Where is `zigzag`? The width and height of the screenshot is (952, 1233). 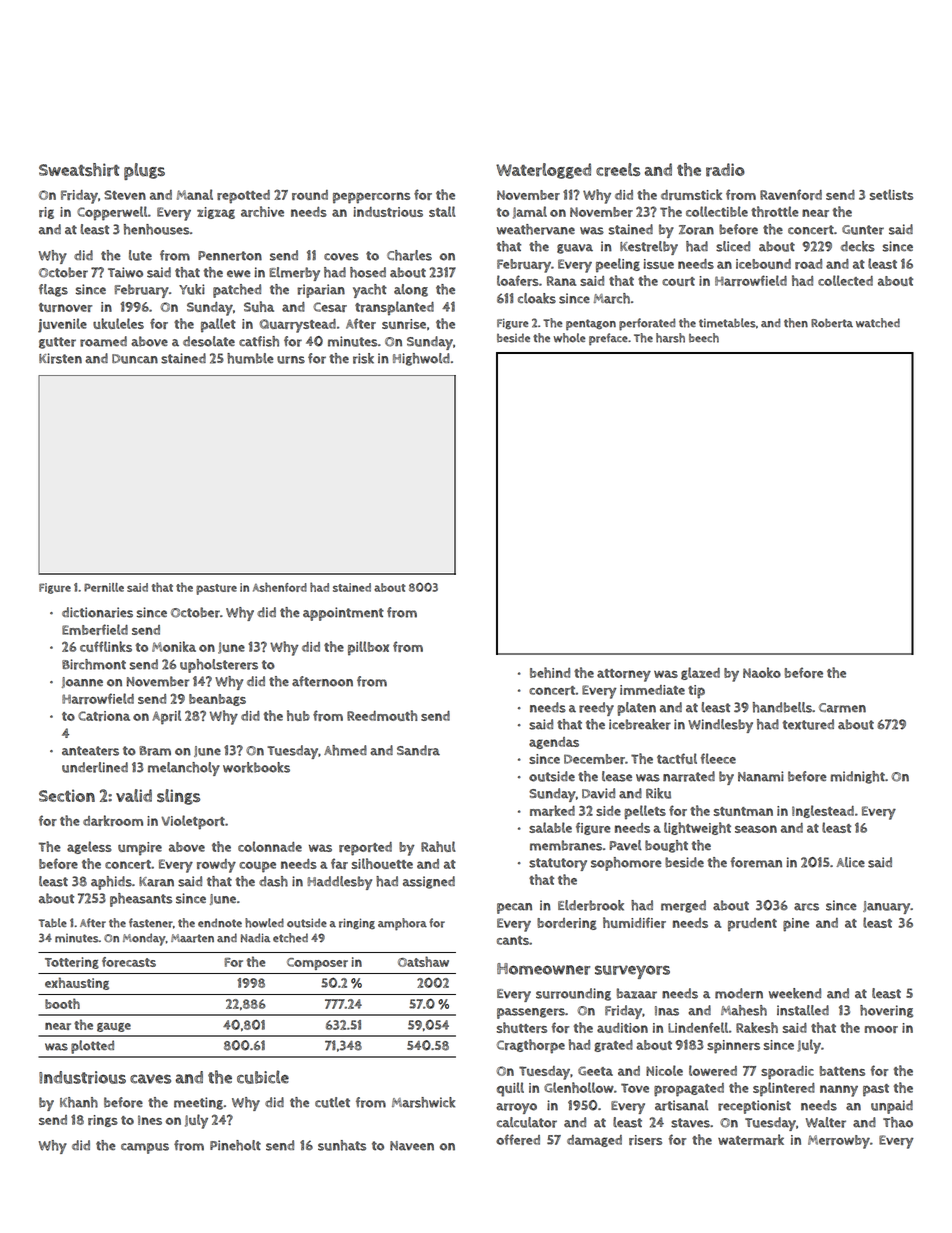 zigzag is located at coordinates (216, 213).
